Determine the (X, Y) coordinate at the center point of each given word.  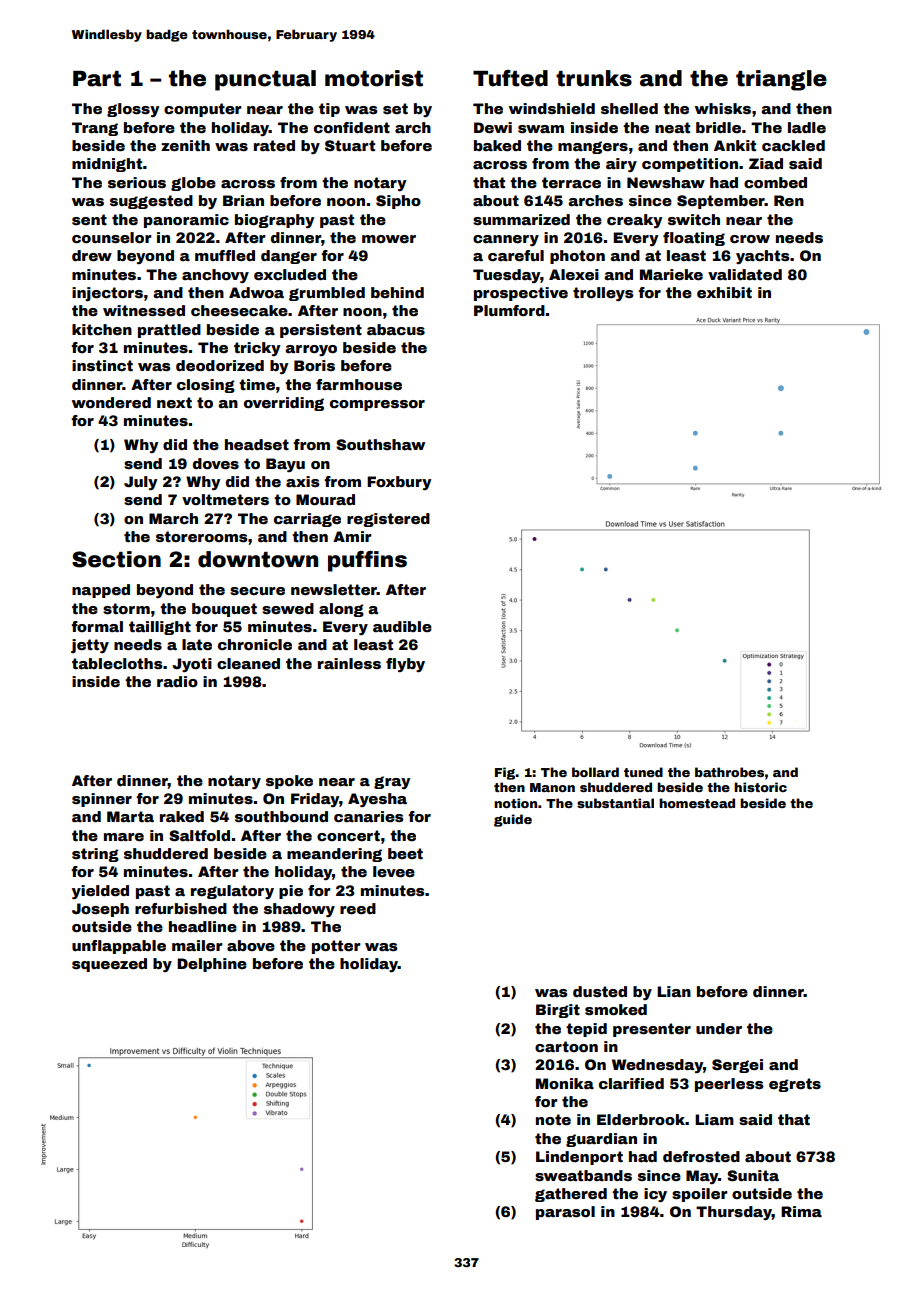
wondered (111, 402)
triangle (781, 80)
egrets (795, 1085)
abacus (396, 329)
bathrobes (729, 772)
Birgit (558, 1011)
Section (116, 559)
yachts (763, 257)
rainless (349, 663)
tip (329, 110)
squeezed (109, 965)
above (251, 945)
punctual (265, 80)
